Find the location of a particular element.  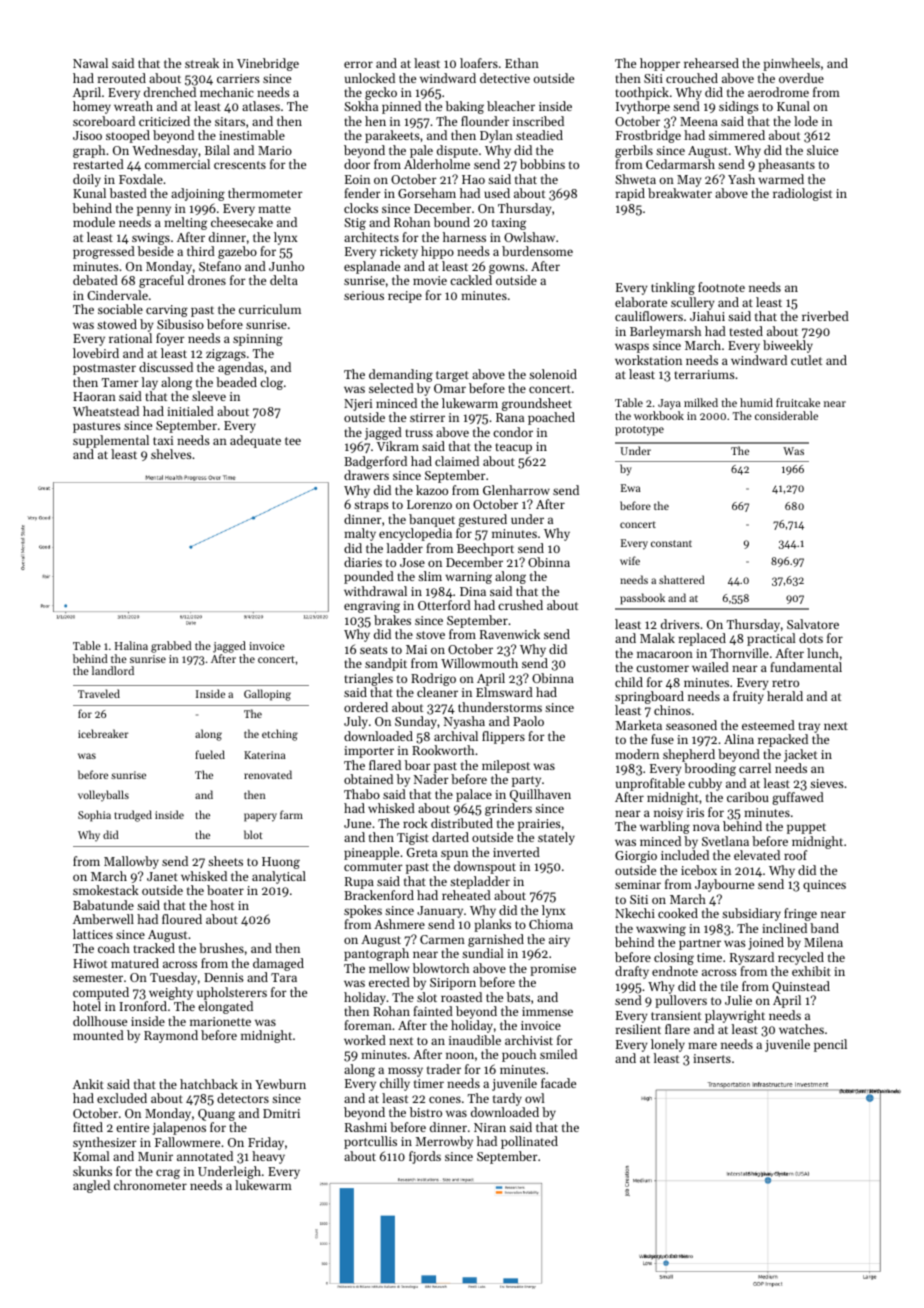

Ethan is located at coordinates (522, 63).
